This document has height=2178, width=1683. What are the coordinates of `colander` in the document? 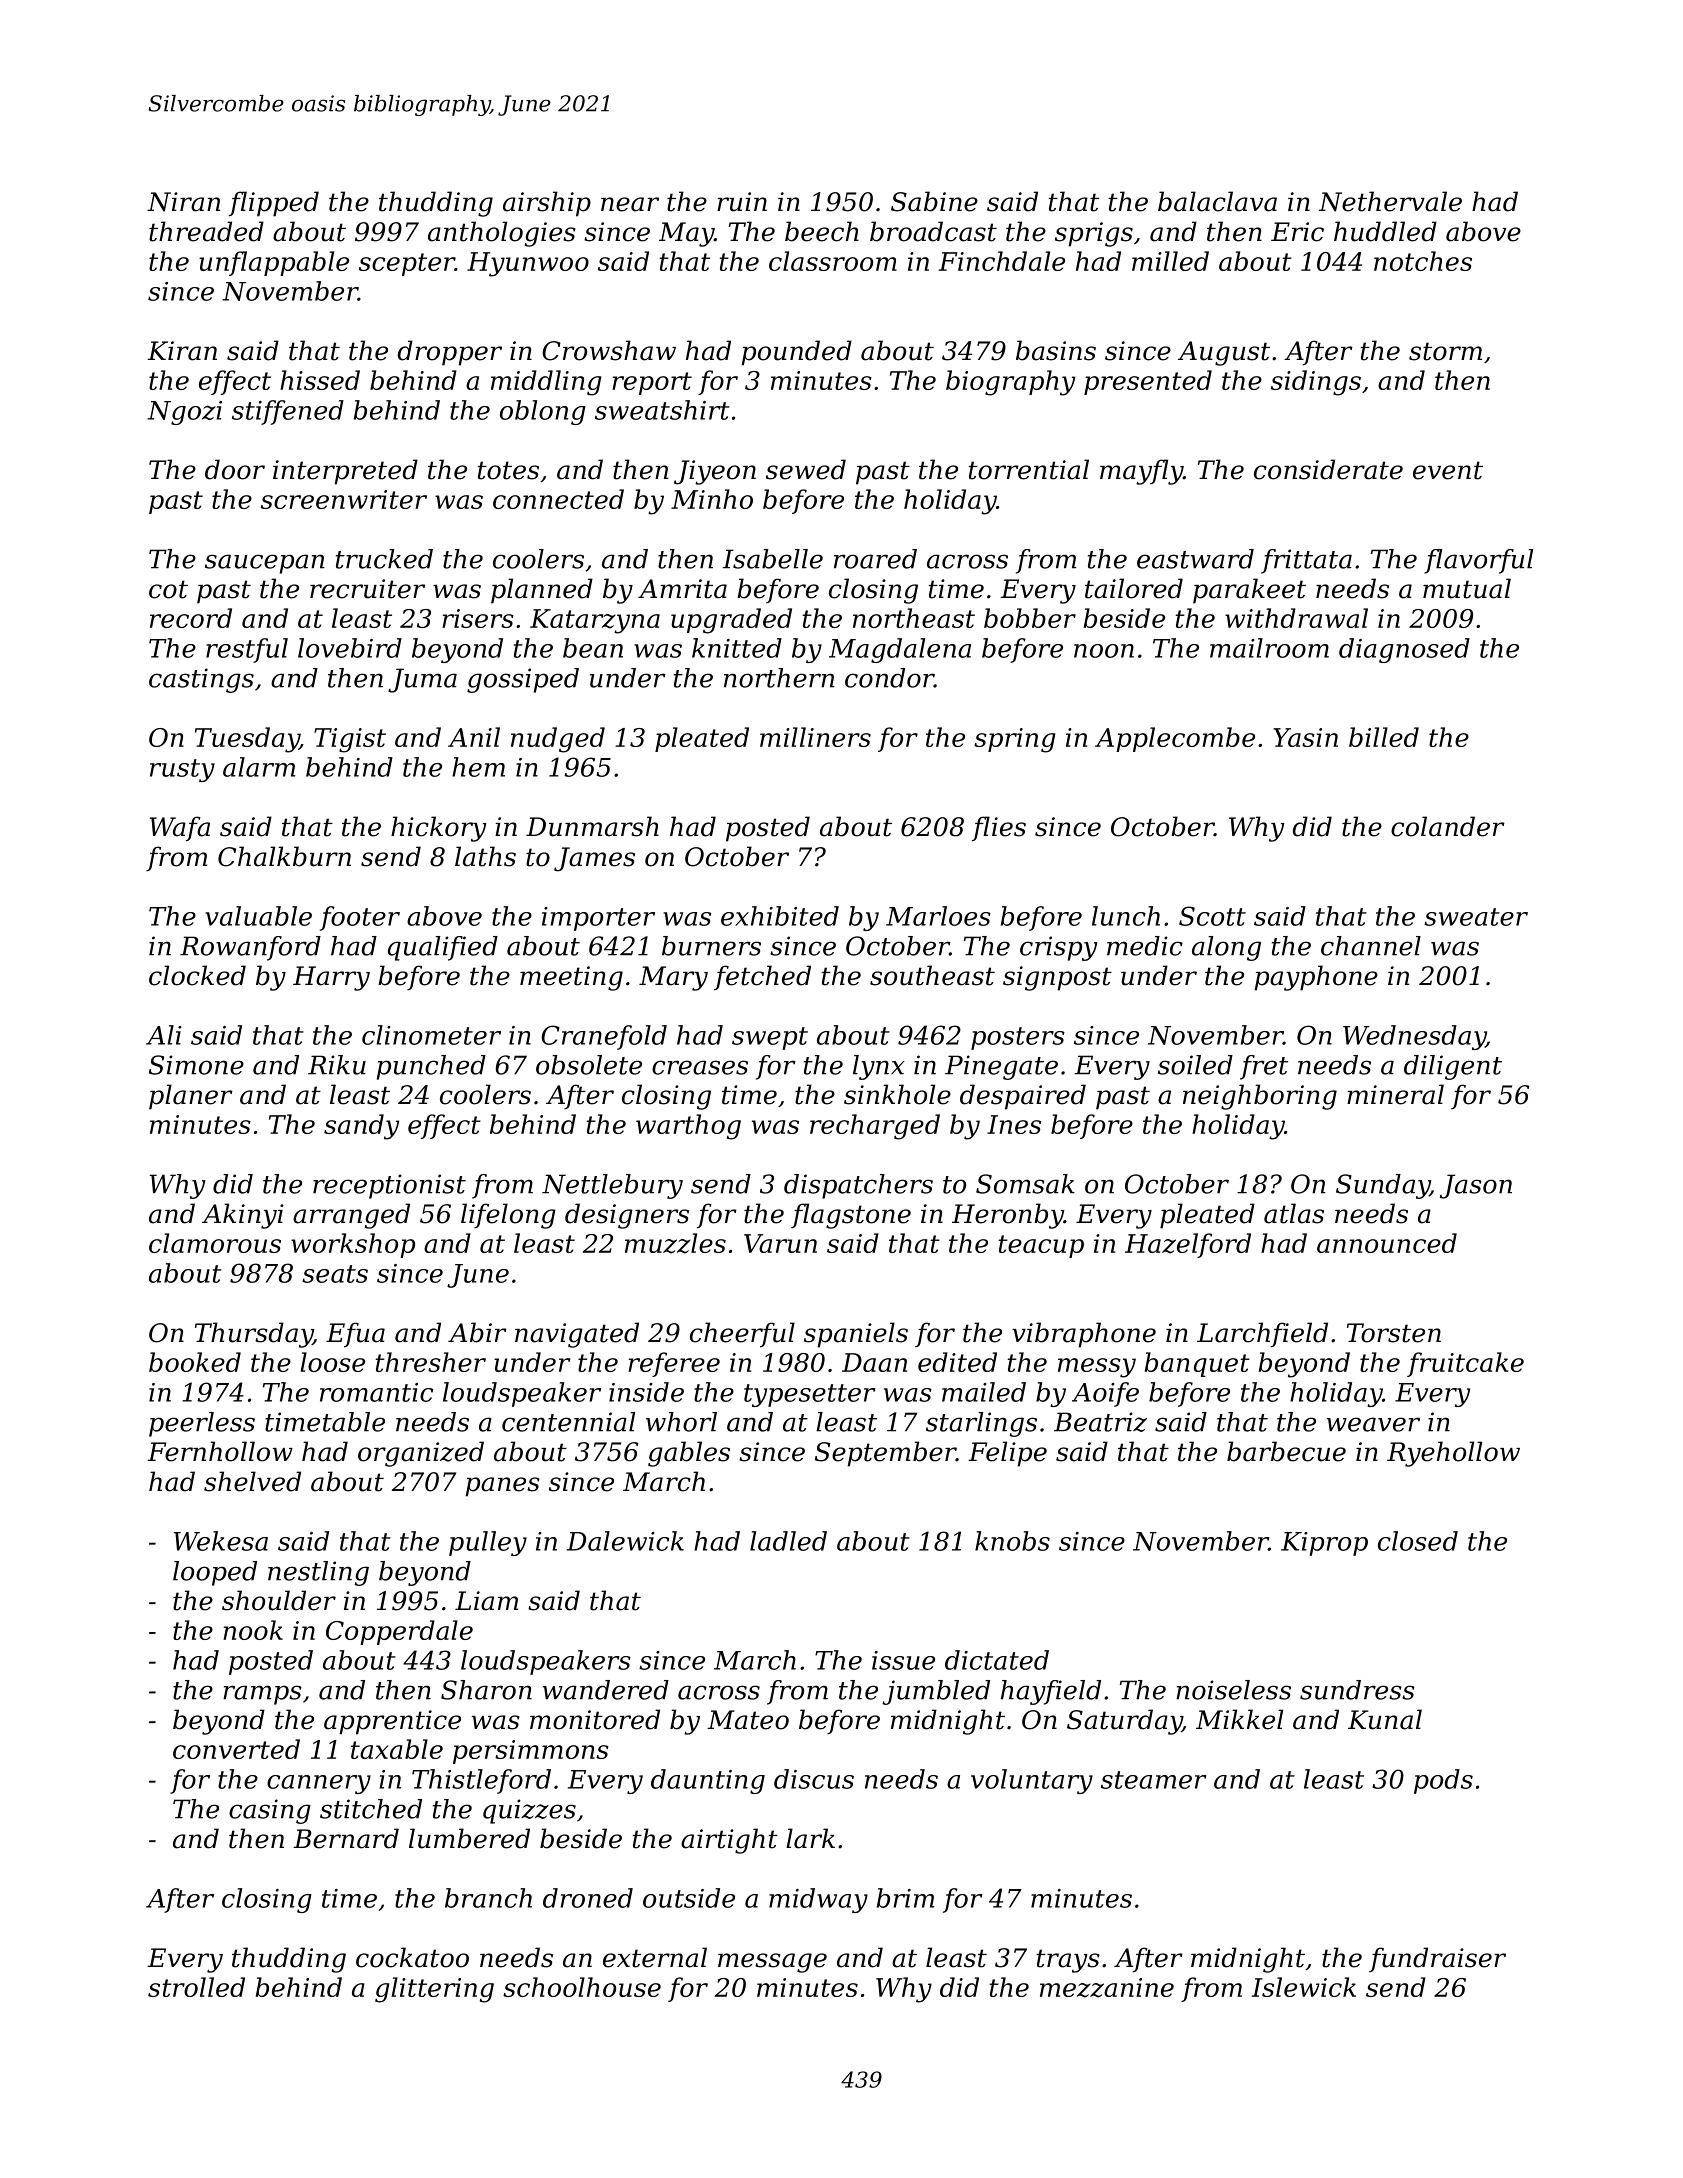 It's located at (1448, 826).
